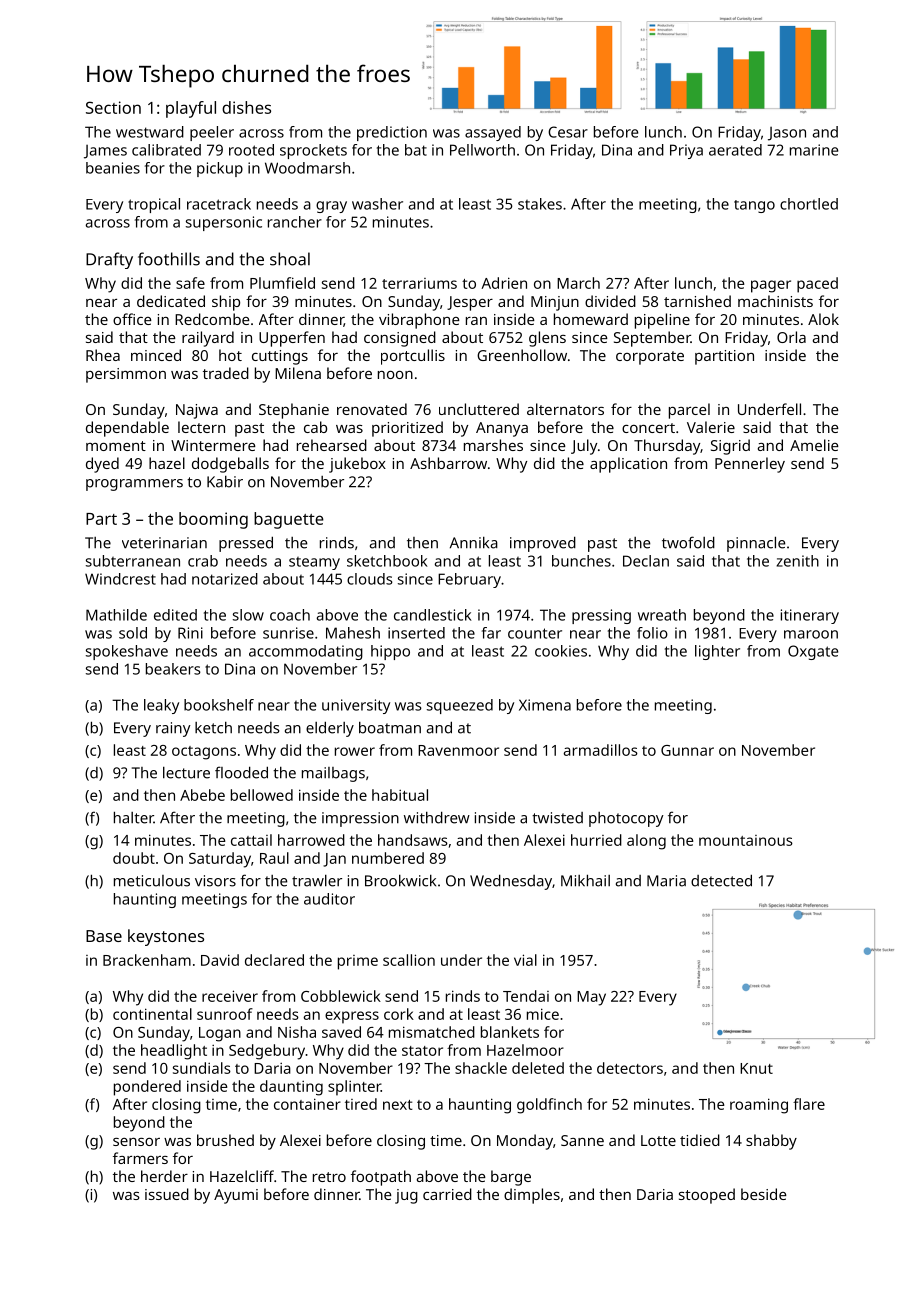 The width and height of the document is (924, 1308). What do you see at coordinates (212, 133) in the document?
I see `peeler` at bounding box center [212, 133].
